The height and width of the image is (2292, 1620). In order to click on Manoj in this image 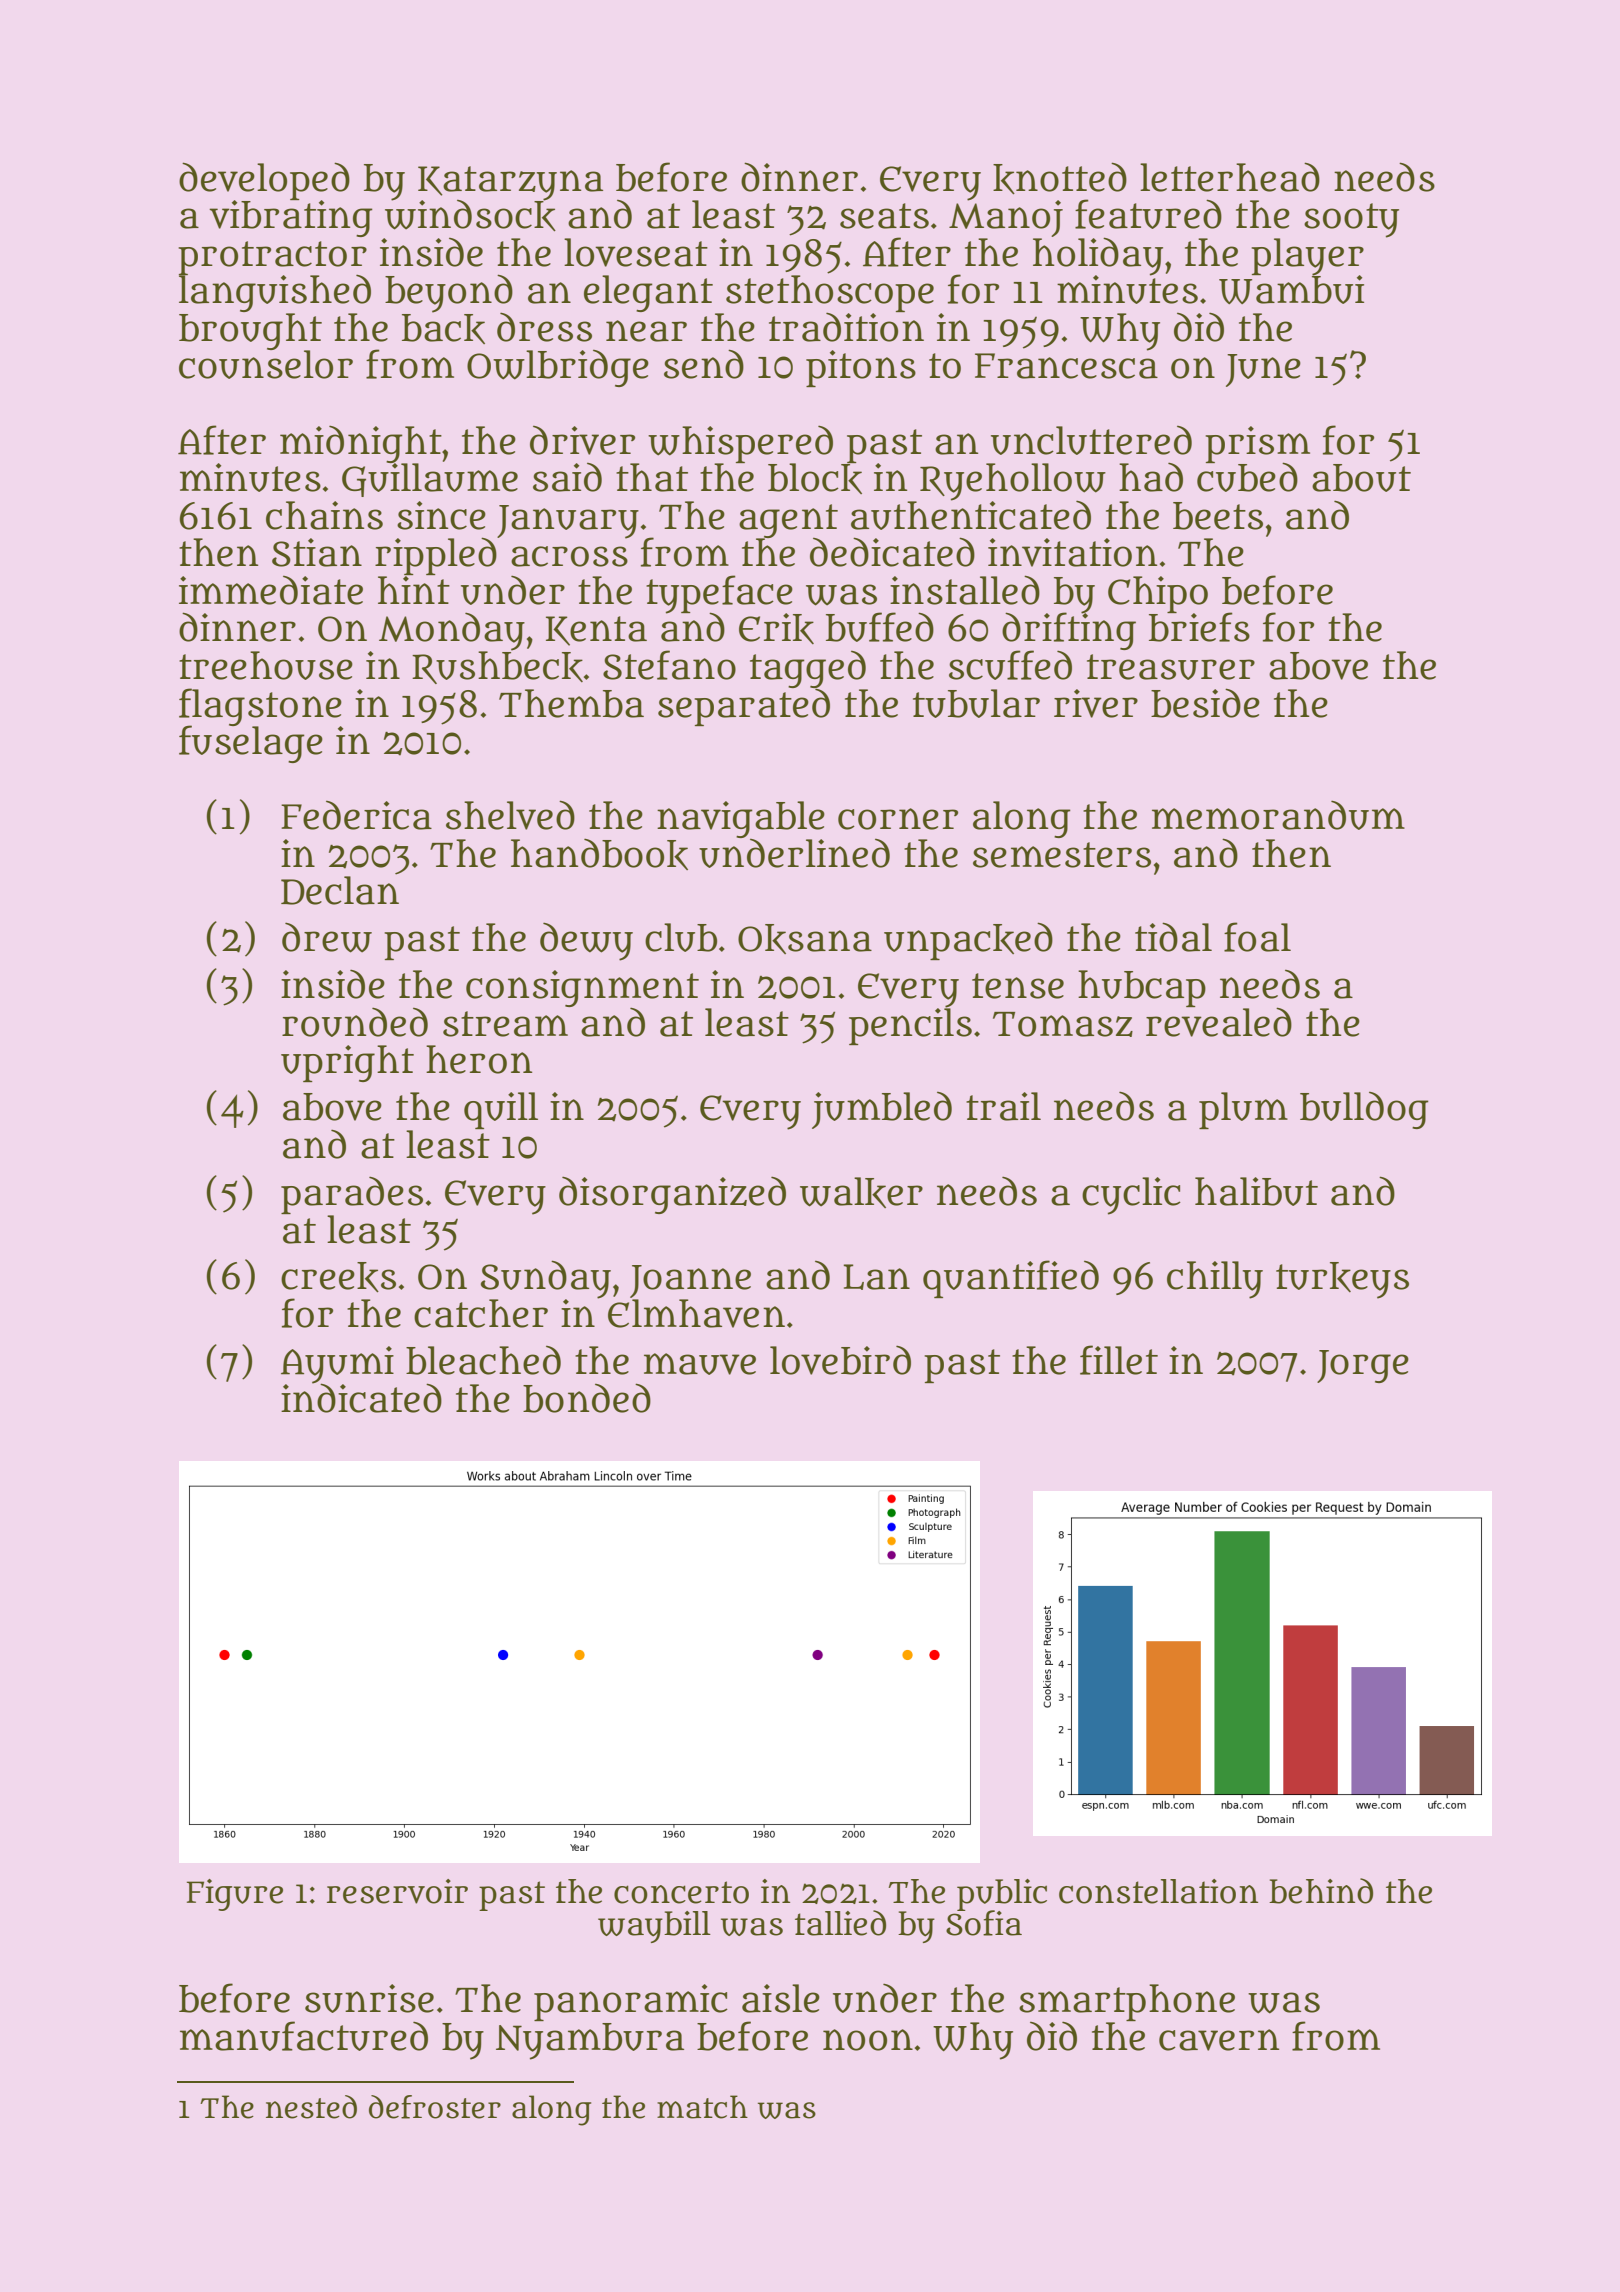, I will do `click(1006, 218)`.
